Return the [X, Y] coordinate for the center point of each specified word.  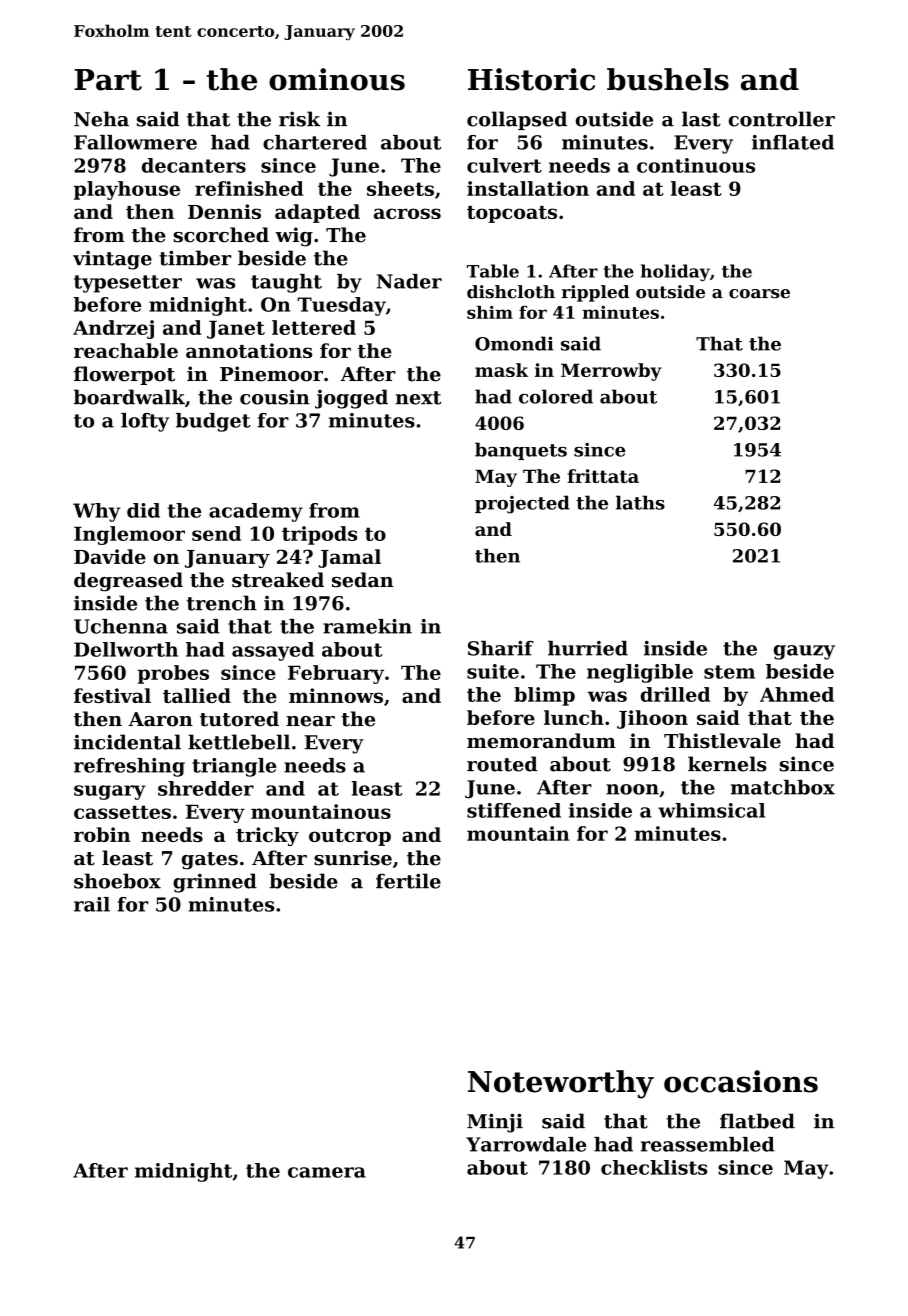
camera [327, 1172]
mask [501, 370]
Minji [495, 1123]
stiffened [514, 810]
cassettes [122, 812]
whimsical [711, 810]
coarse [759, 294]
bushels [668, 79]
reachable [126, 350]
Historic [531, 79]
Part [108, 80]
